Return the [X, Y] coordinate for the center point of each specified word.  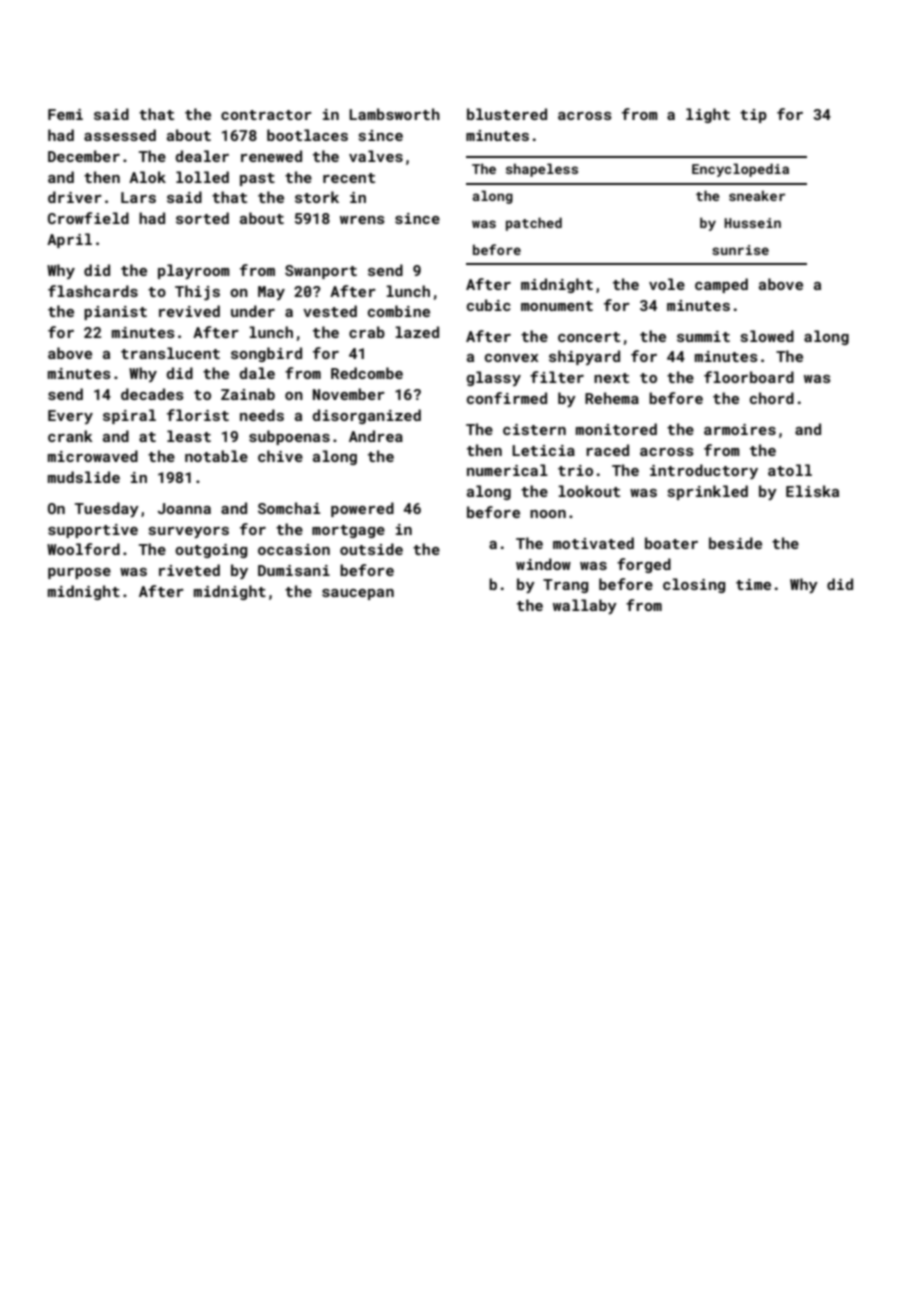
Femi [65, 114]
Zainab [248, 394]
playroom [194, 271]
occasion [294, 549]
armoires [740, 429]
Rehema [612, 398]
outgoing [211, 551]
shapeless [542, 170]
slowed [767, 336]
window [543, 564]
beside [735, 543]
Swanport [321, 272]
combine [399, 311]
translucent [170, 353]
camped [721, 285]
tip [753, 116]
